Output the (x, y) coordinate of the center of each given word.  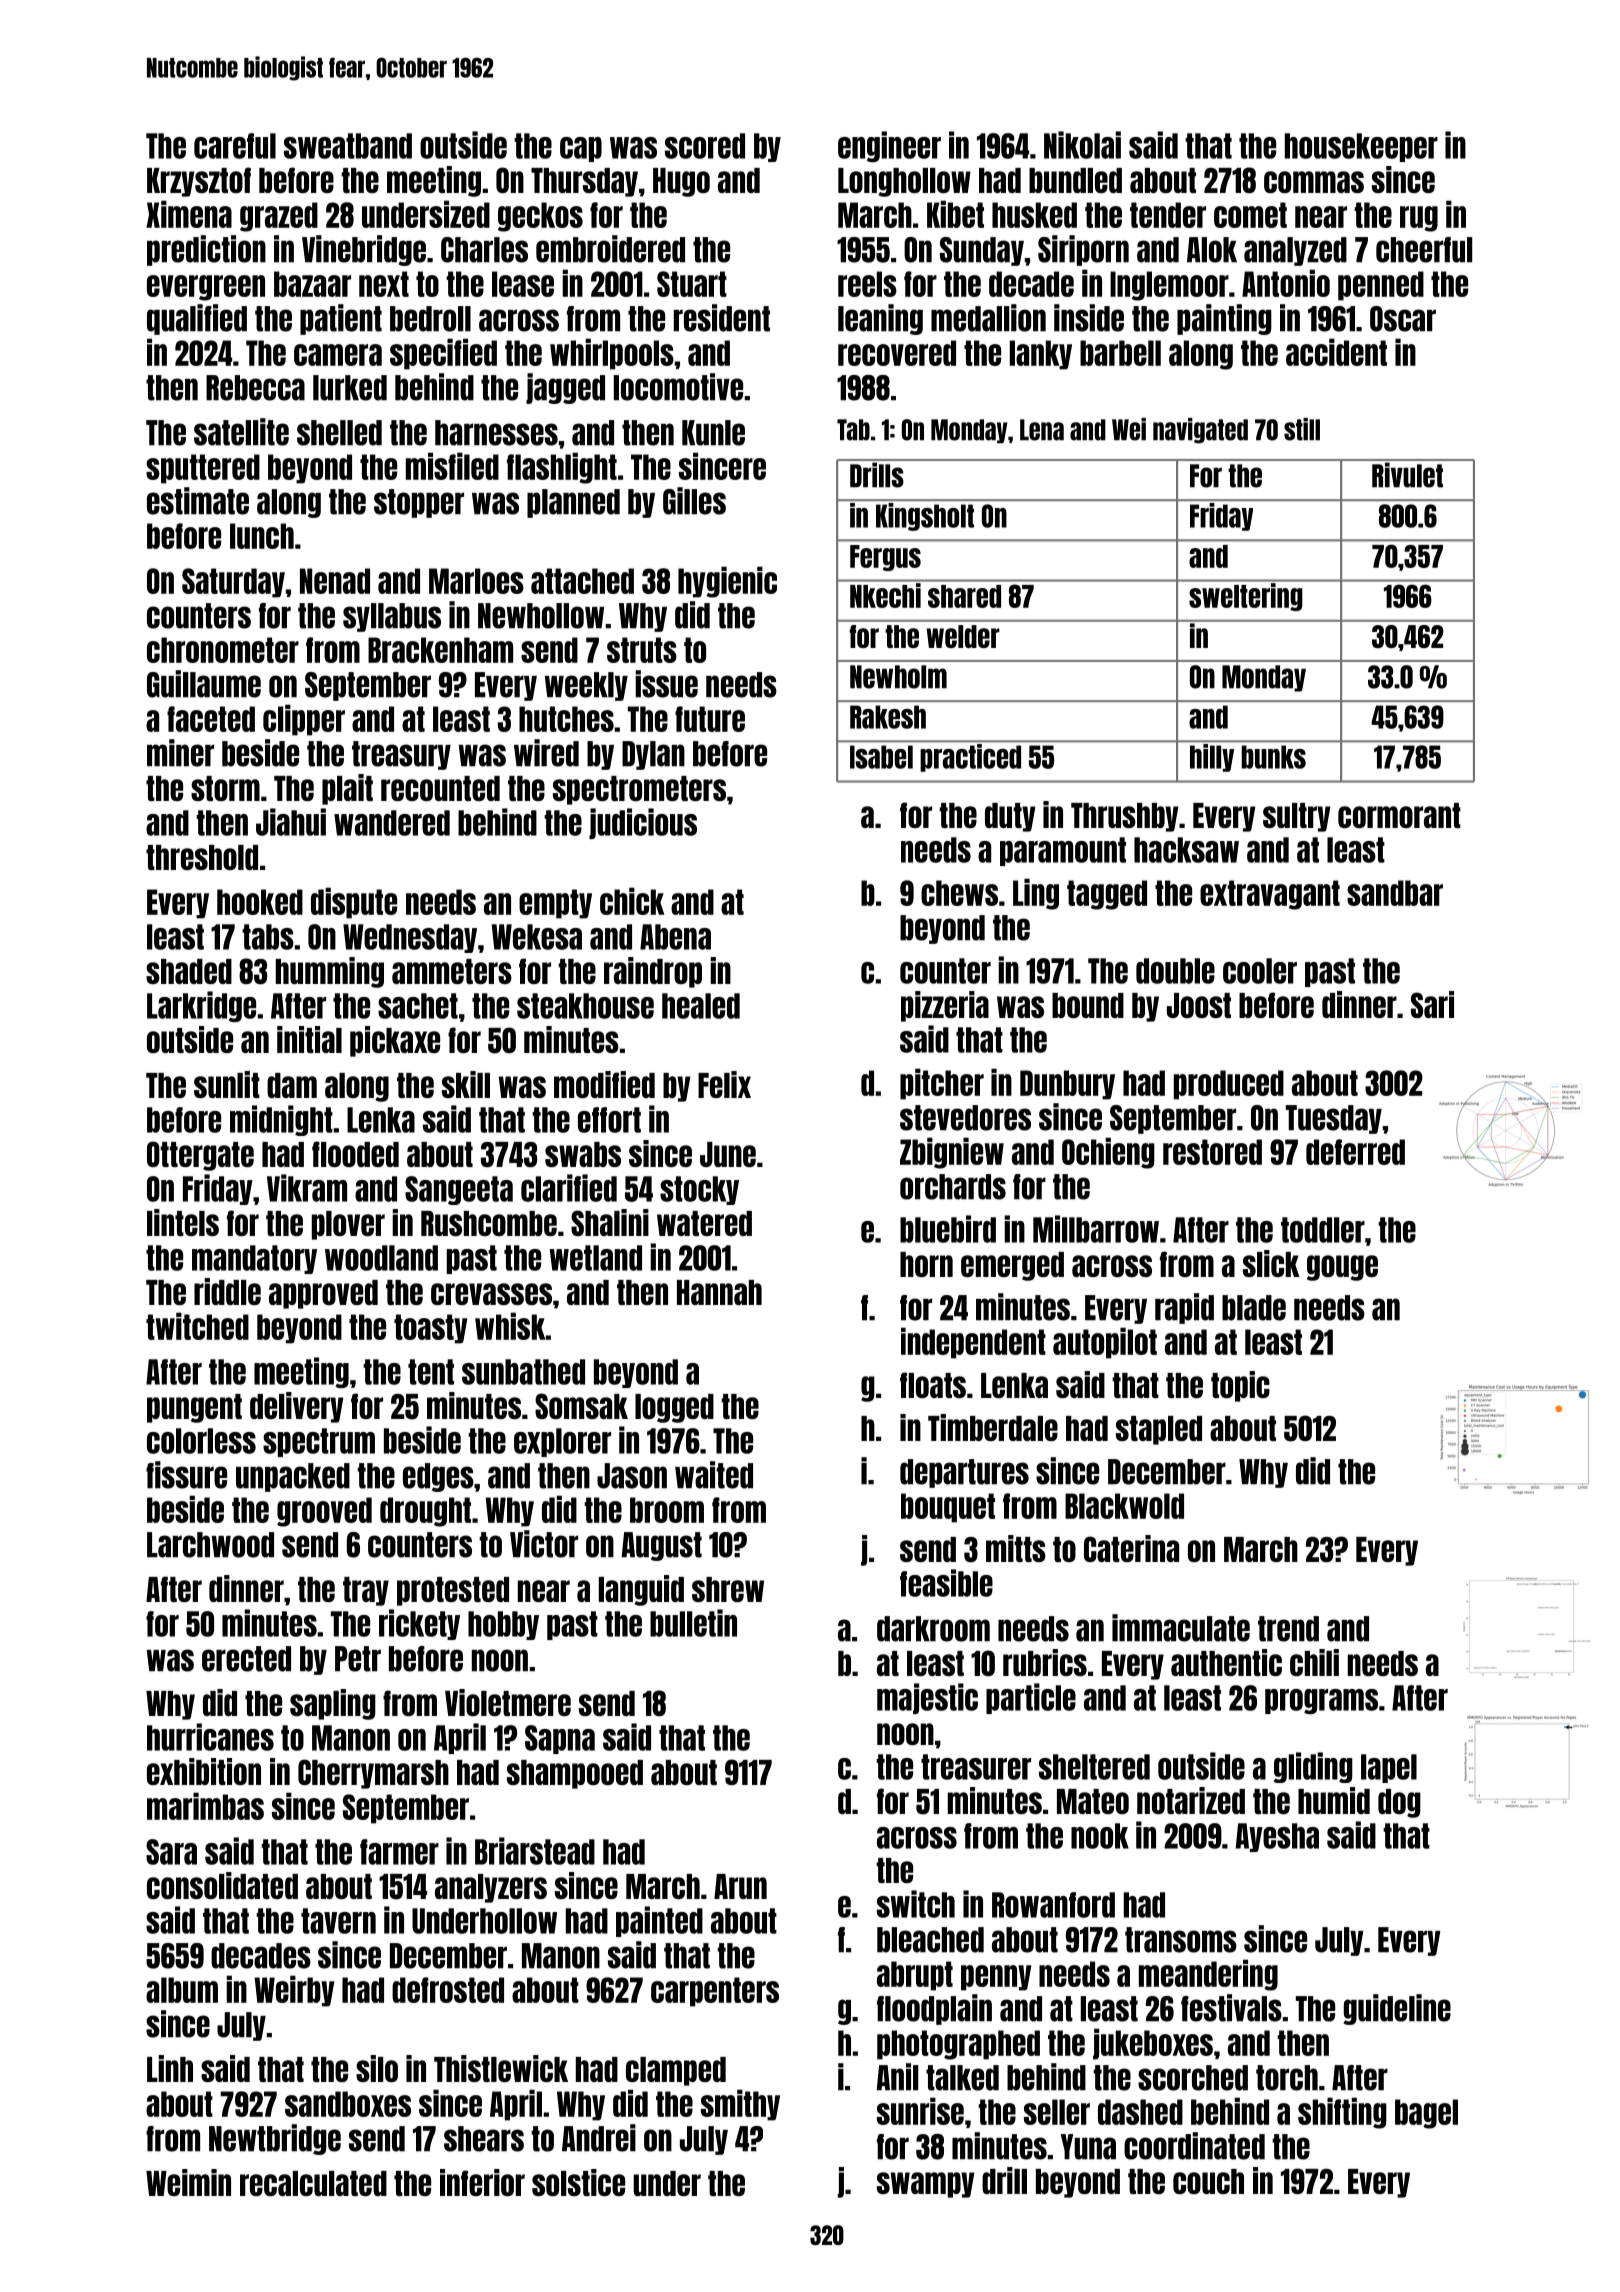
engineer (889, 146)
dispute (354, 903)
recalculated (313, 2183)
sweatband (348, 146)
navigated (1200, 431)
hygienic (727, 582)
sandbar (1395, 893)
